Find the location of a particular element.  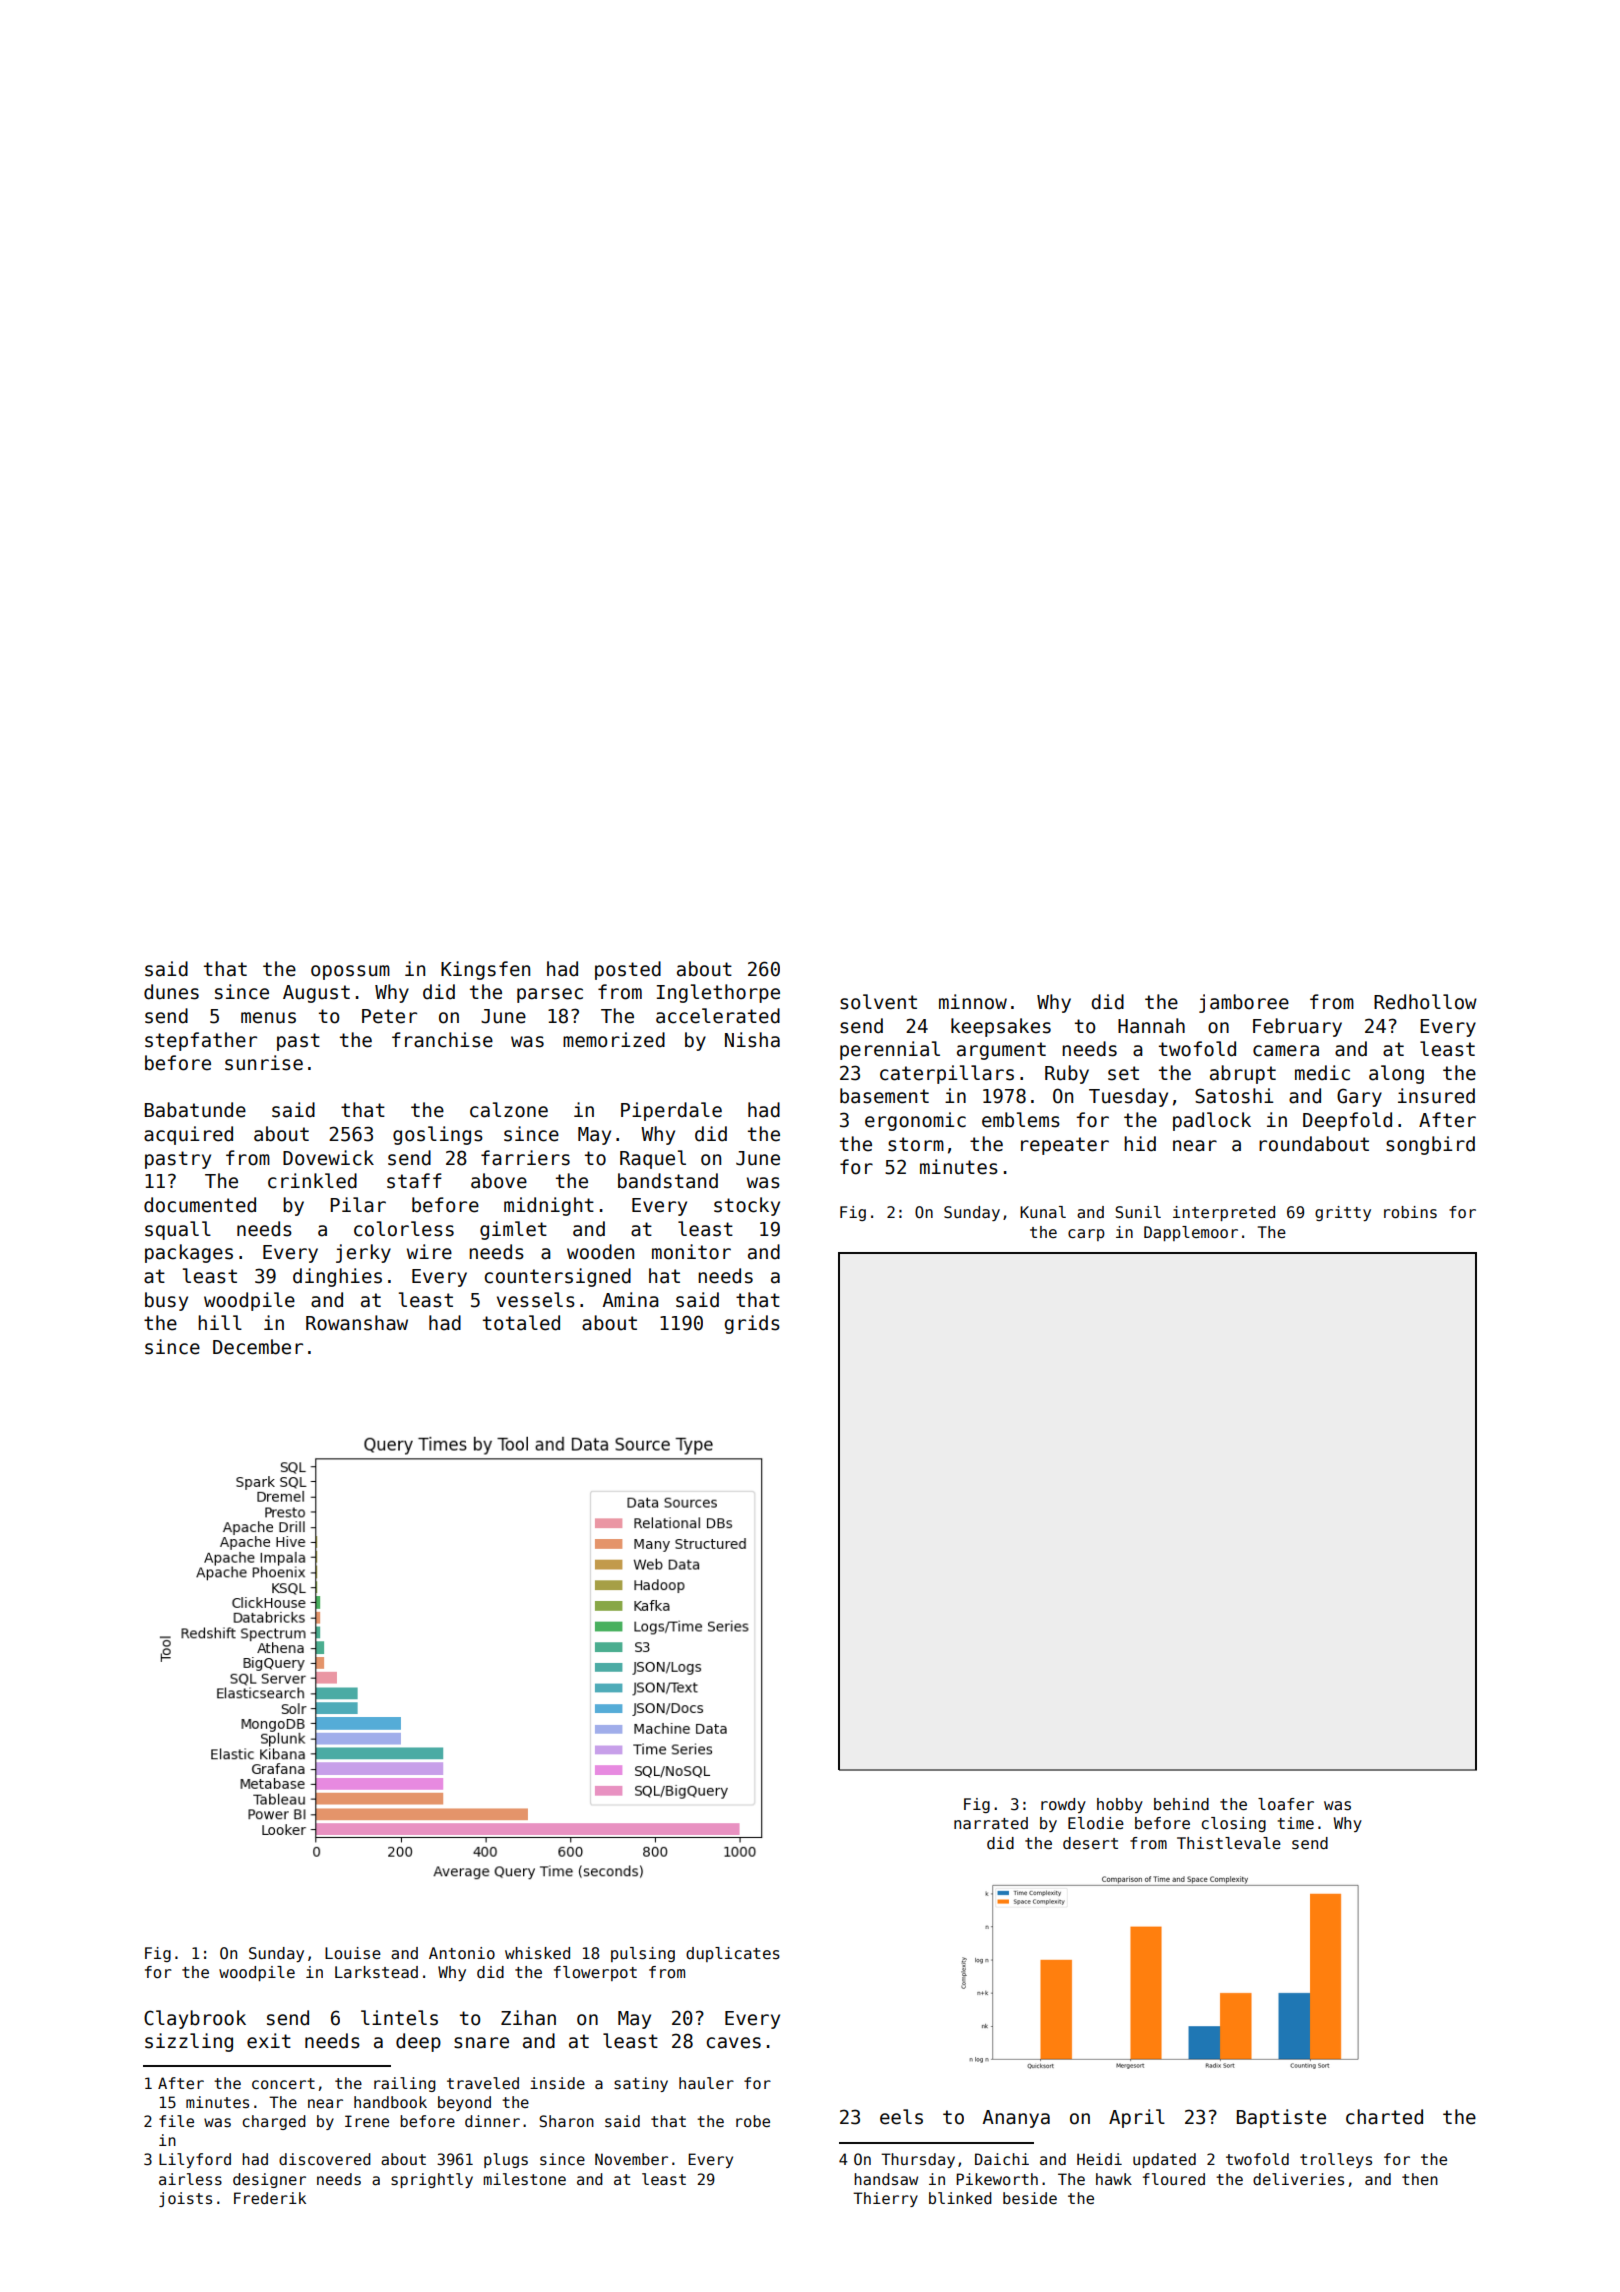

posted is located at coordinates (628, 970).
